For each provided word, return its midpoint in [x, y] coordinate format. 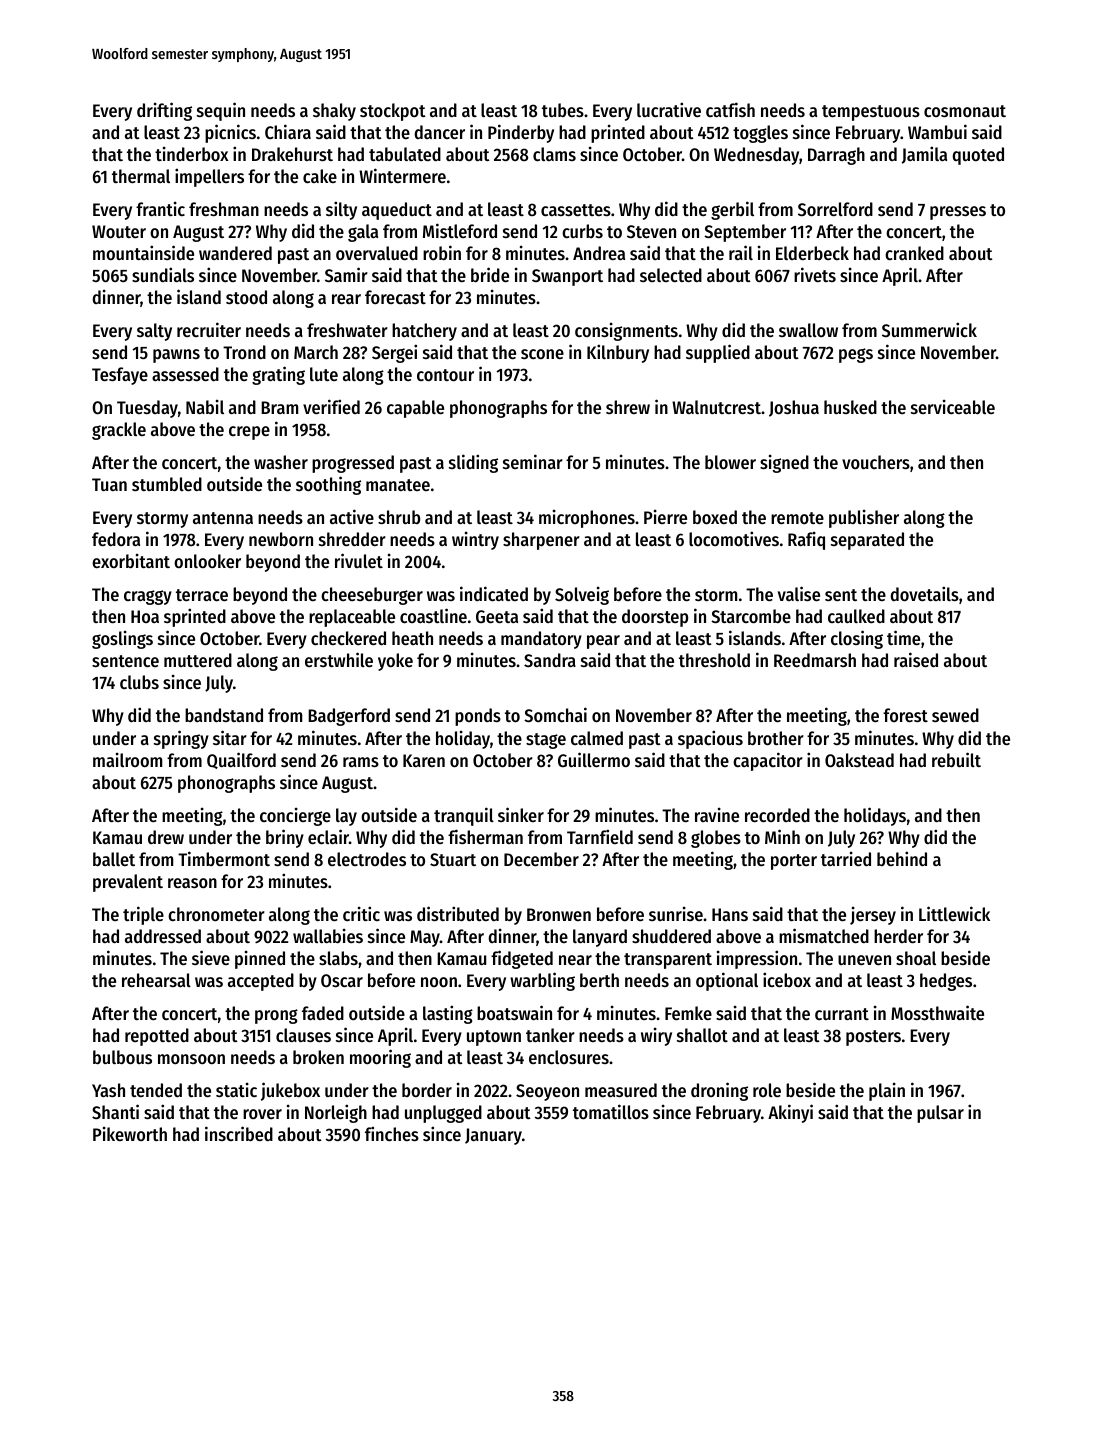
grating [278, 375]
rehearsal [156, 980]
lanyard [600, 938]
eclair [328, 836]
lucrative [669, 109]
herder [898, 936]
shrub [399, 517]
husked [850, 407]
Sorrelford [835, 209]
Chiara [288, 131]
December [541, 859]
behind [902, 858]
